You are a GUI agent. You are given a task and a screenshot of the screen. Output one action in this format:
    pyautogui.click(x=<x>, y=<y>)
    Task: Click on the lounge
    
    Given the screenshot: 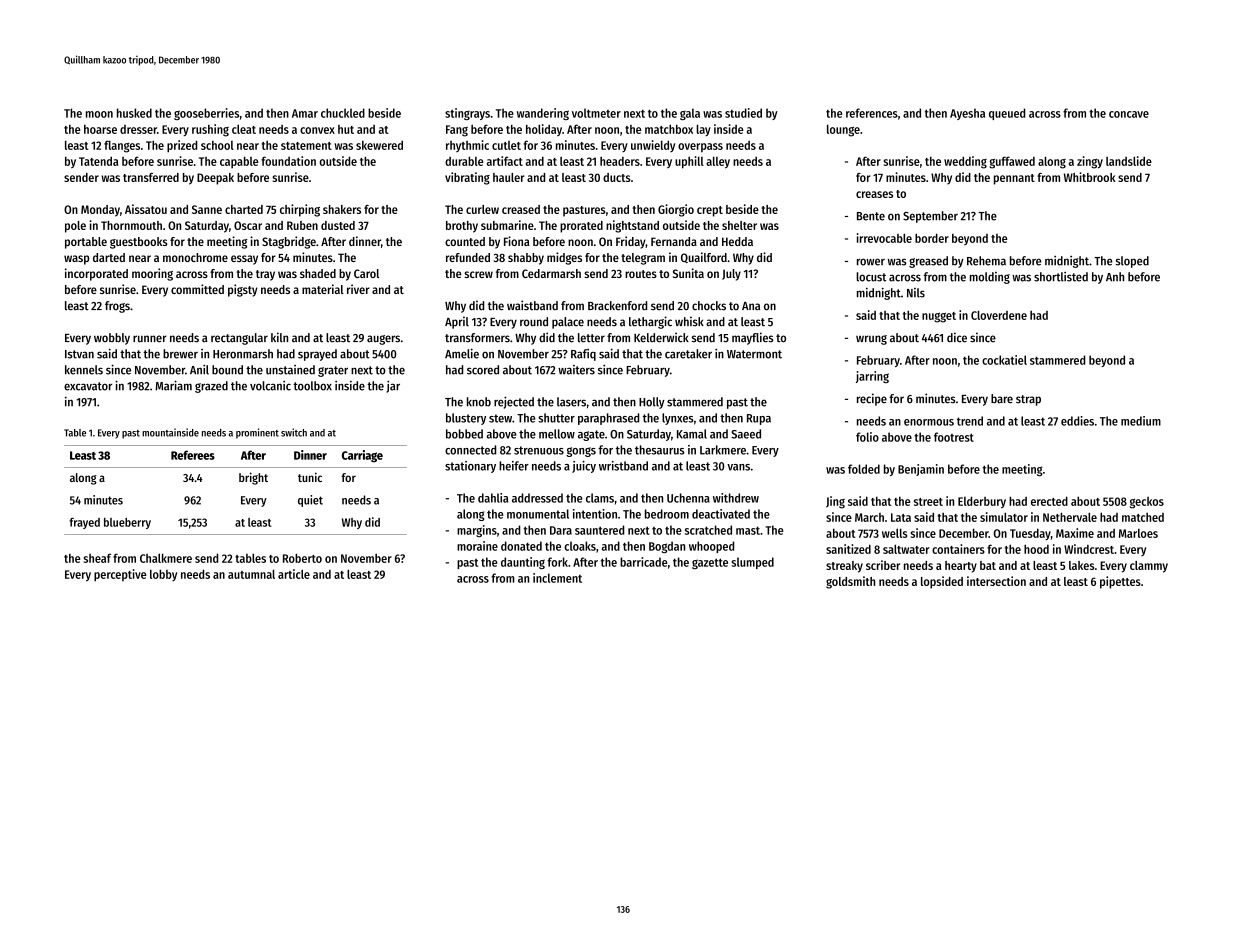 What is the action you would take?
    pyautogui.click(x=843, y=131)
